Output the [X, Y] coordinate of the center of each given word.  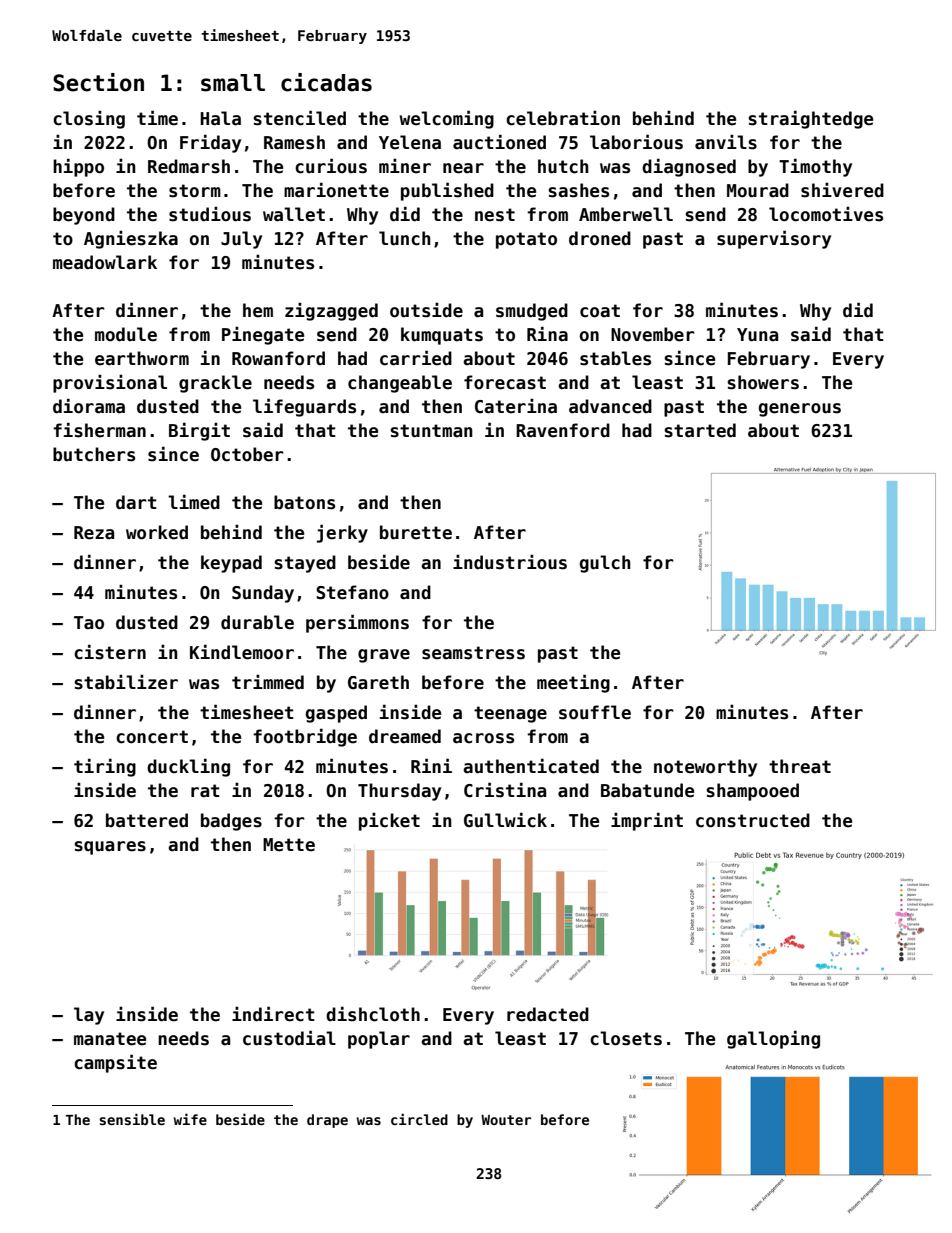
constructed [753, 820]
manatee [110, 1039]
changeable [400, 384]
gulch [605, 564]
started [700, 430]
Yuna [757, 335]
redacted [548, 1014]
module [126, 334]
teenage [510, 714]
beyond [84, 216]
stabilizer [126, 682]
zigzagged [331, 311]
